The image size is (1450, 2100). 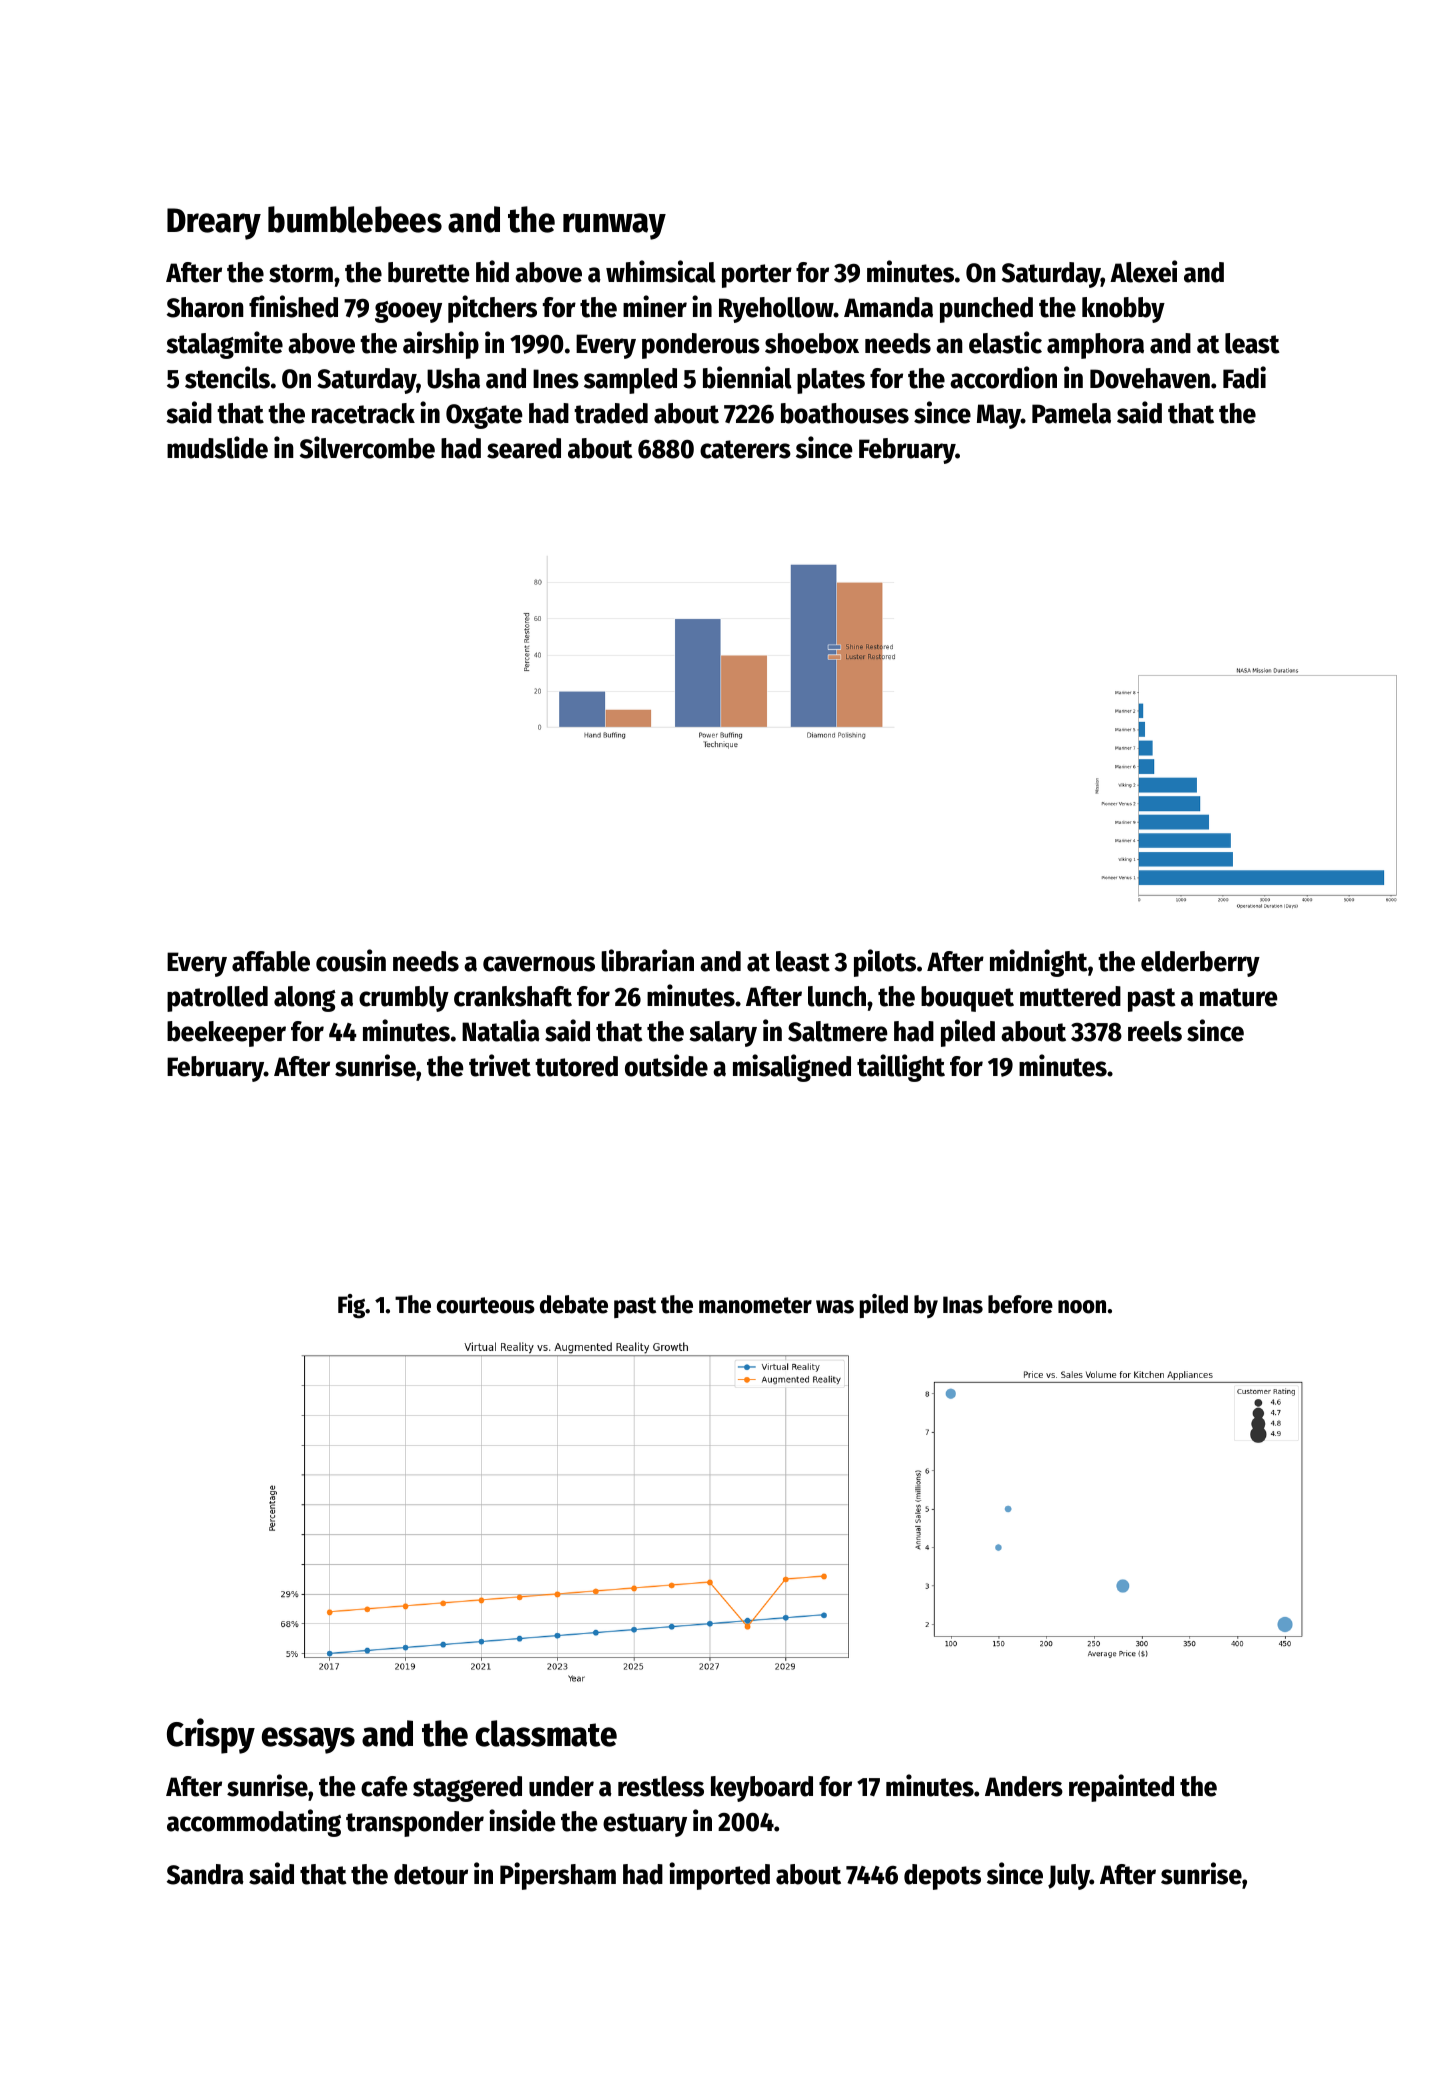 What do you see at coordinates (574, 1304) in the screenshot?
I see `debate` at bounding box center [574, 1304].
